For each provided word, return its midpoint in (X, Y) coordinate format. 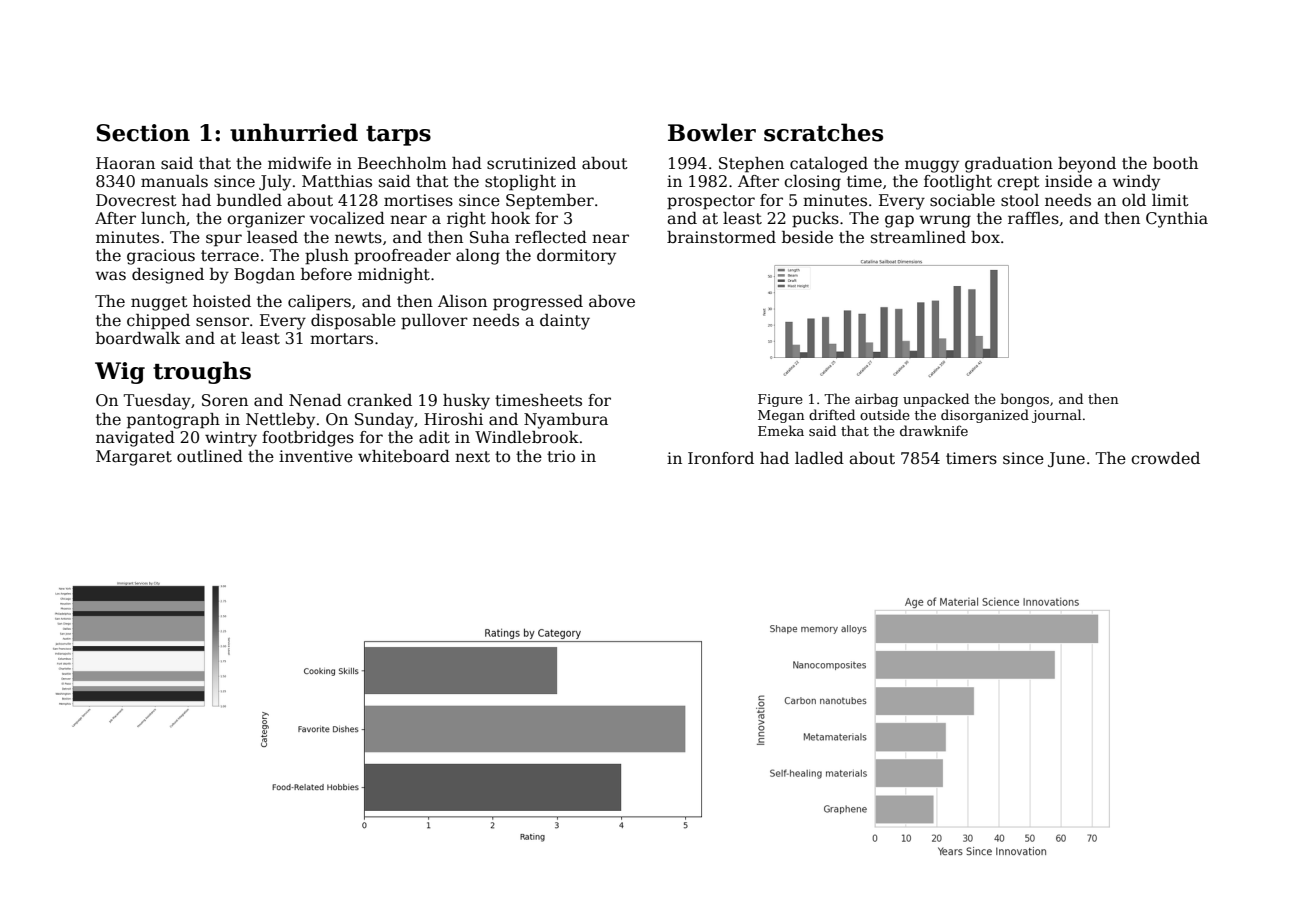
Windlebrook (527, 437)
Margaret (134, 458)
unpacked (936, 400)
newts (358, 238)
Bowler (712, 132)
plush (327, 257)
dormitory (576, 257)
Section (143, 133)
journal (1056, 416)
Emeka (781, 430)
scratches (823, 132)
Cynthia (1177, 220)
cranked (379, 400)
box (985, 237)
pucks (815, 220)
